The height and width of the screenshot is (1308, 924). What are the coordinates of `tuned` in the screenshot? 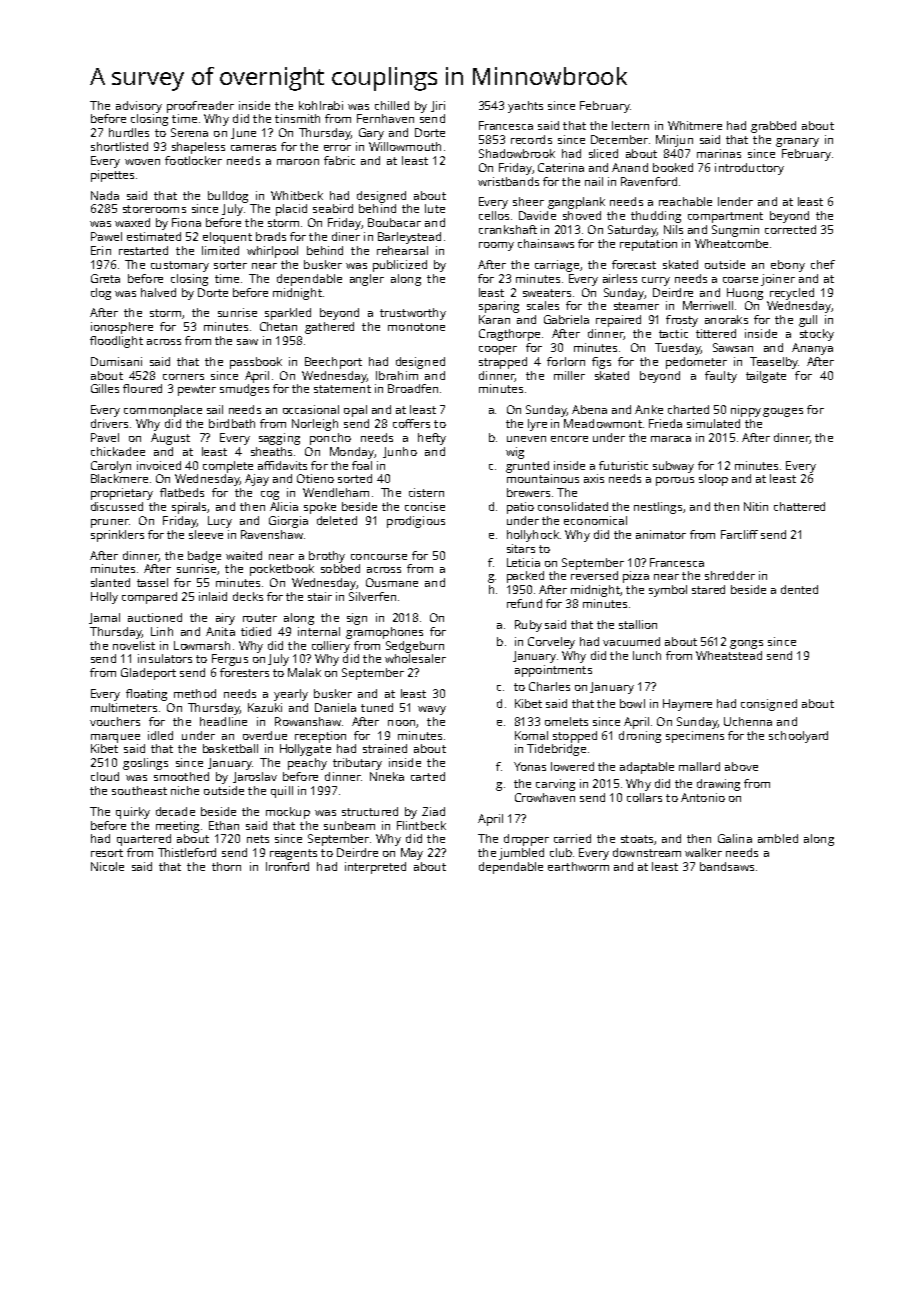 It's located at (377, 707).
